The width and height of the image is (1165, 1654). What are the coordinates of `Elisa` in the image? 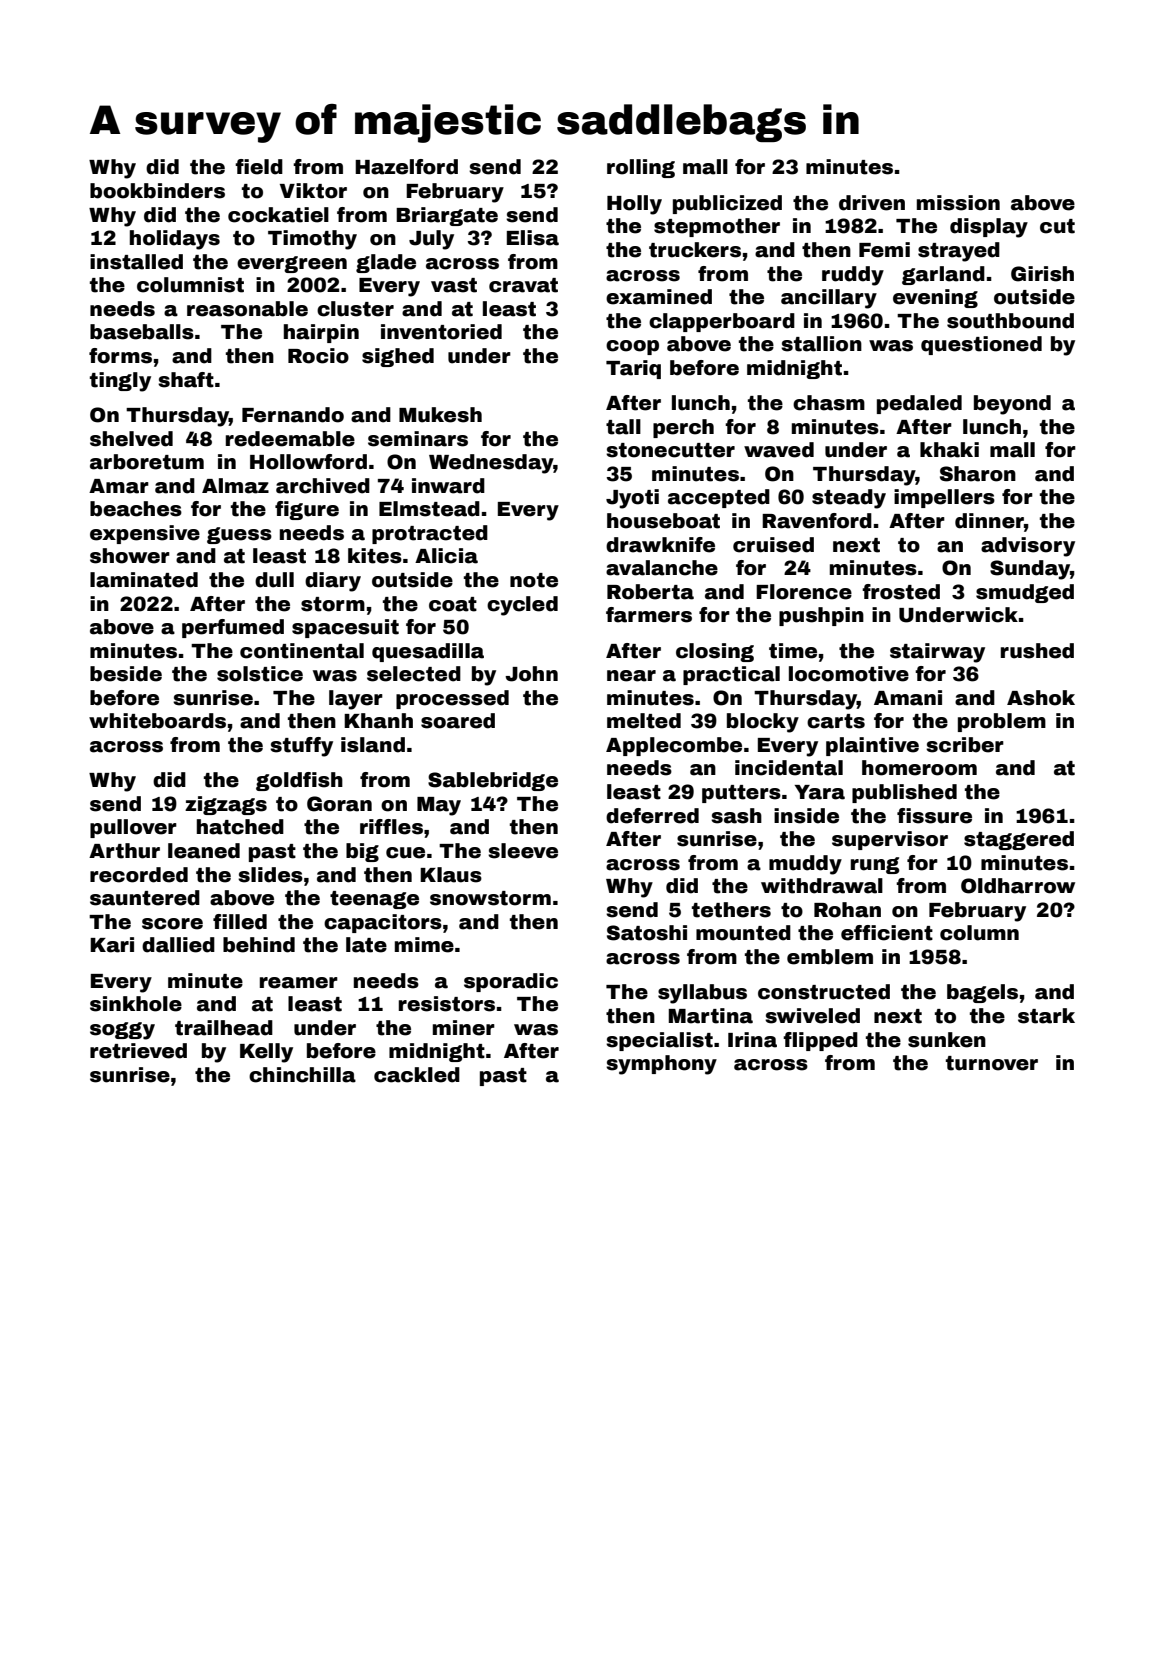 It's located at (533, 238).
